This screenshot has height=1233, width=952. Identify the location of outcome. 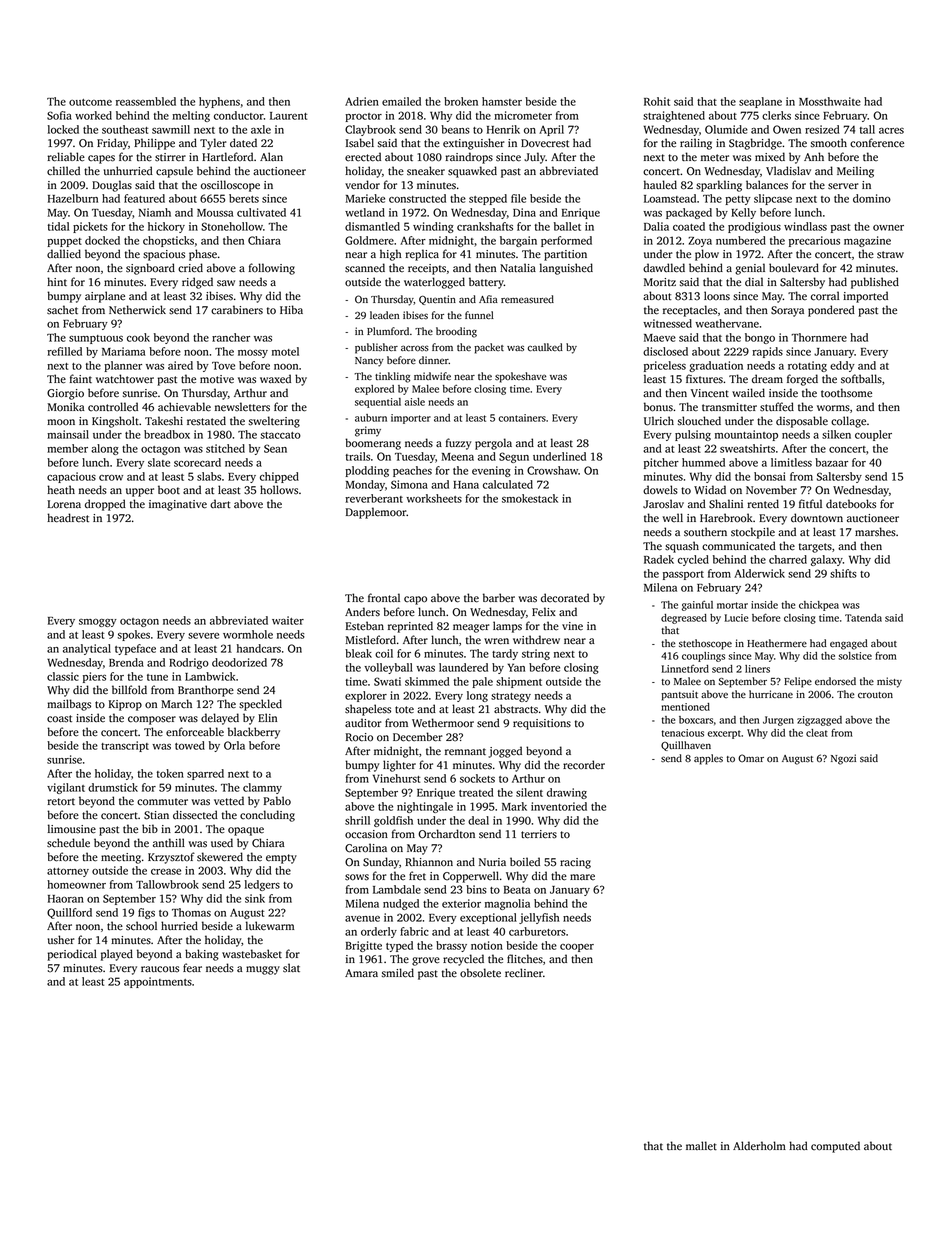
(90, 102).
